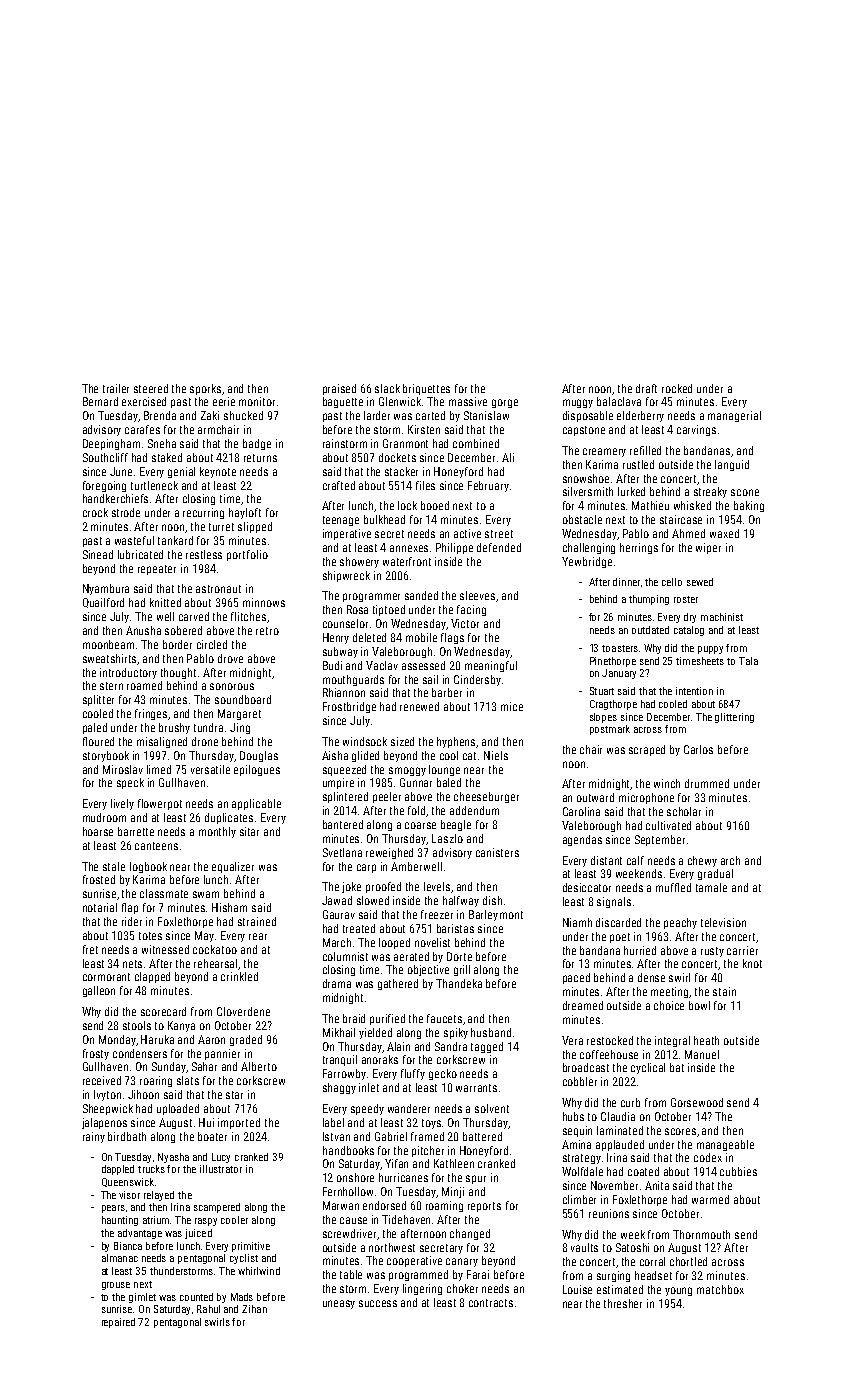  I want to click on Niels, so click(496, 755).
